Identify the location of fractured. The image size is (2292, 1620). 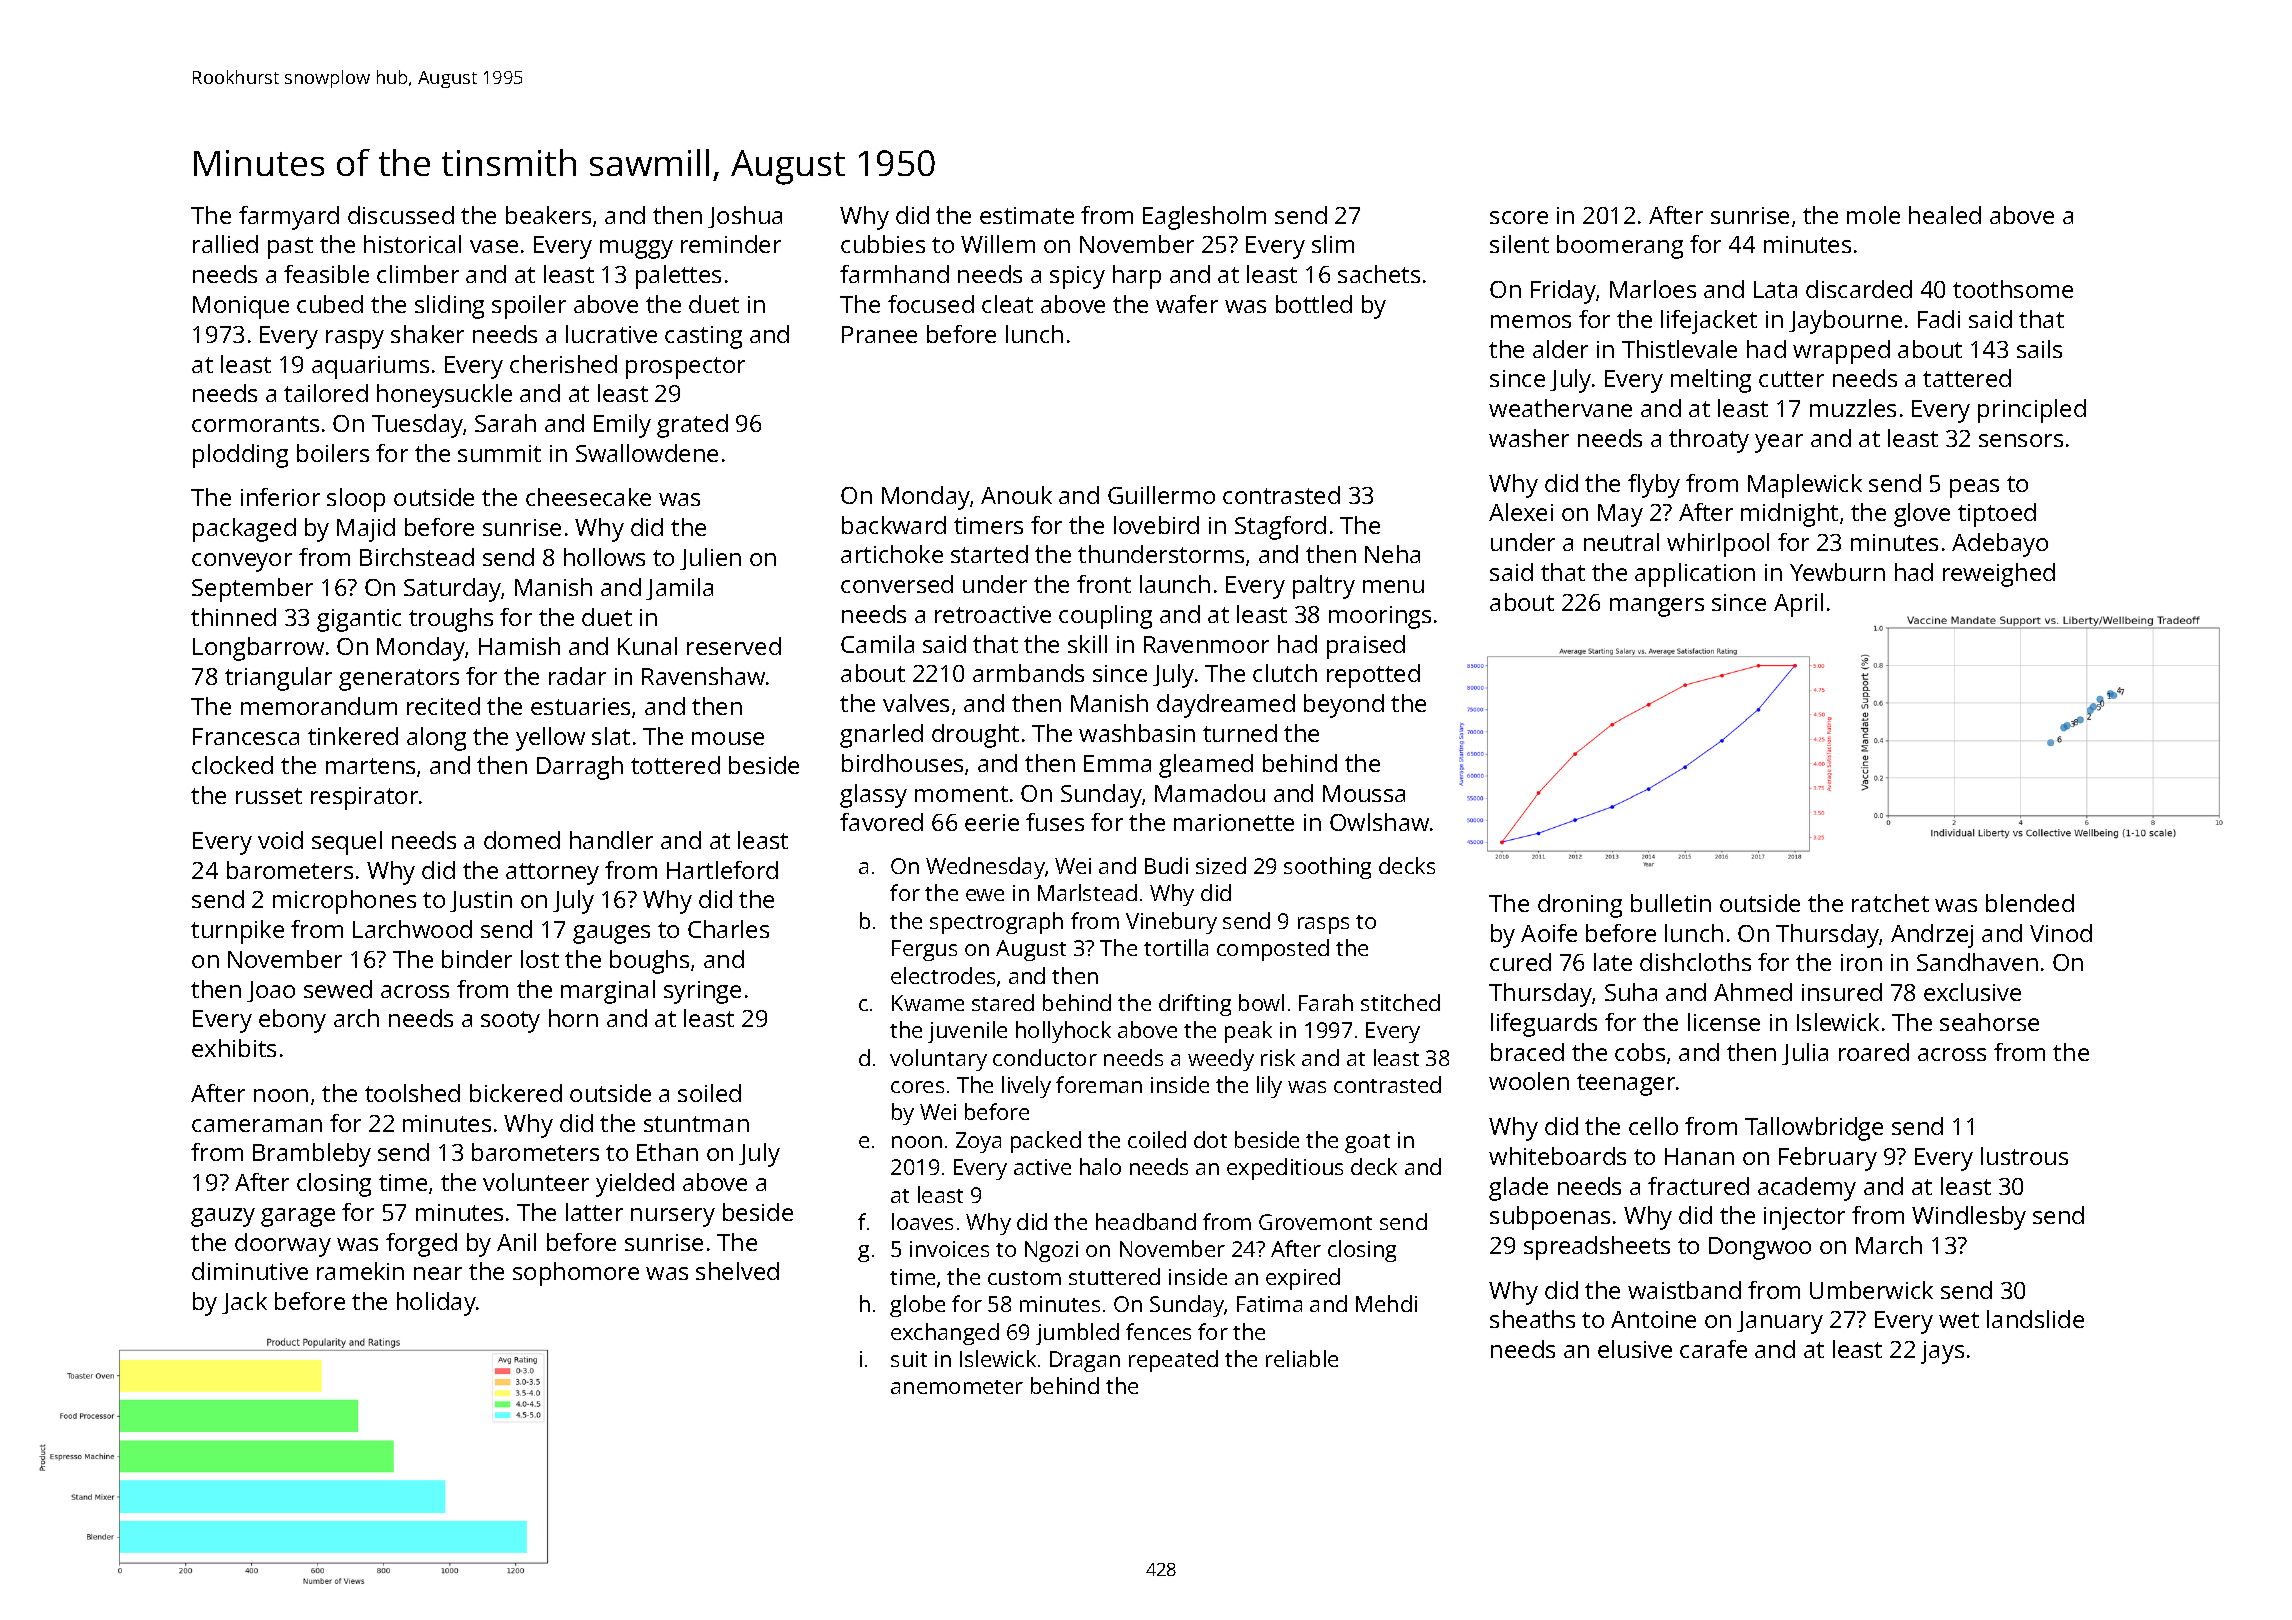
(1698, 1186).
